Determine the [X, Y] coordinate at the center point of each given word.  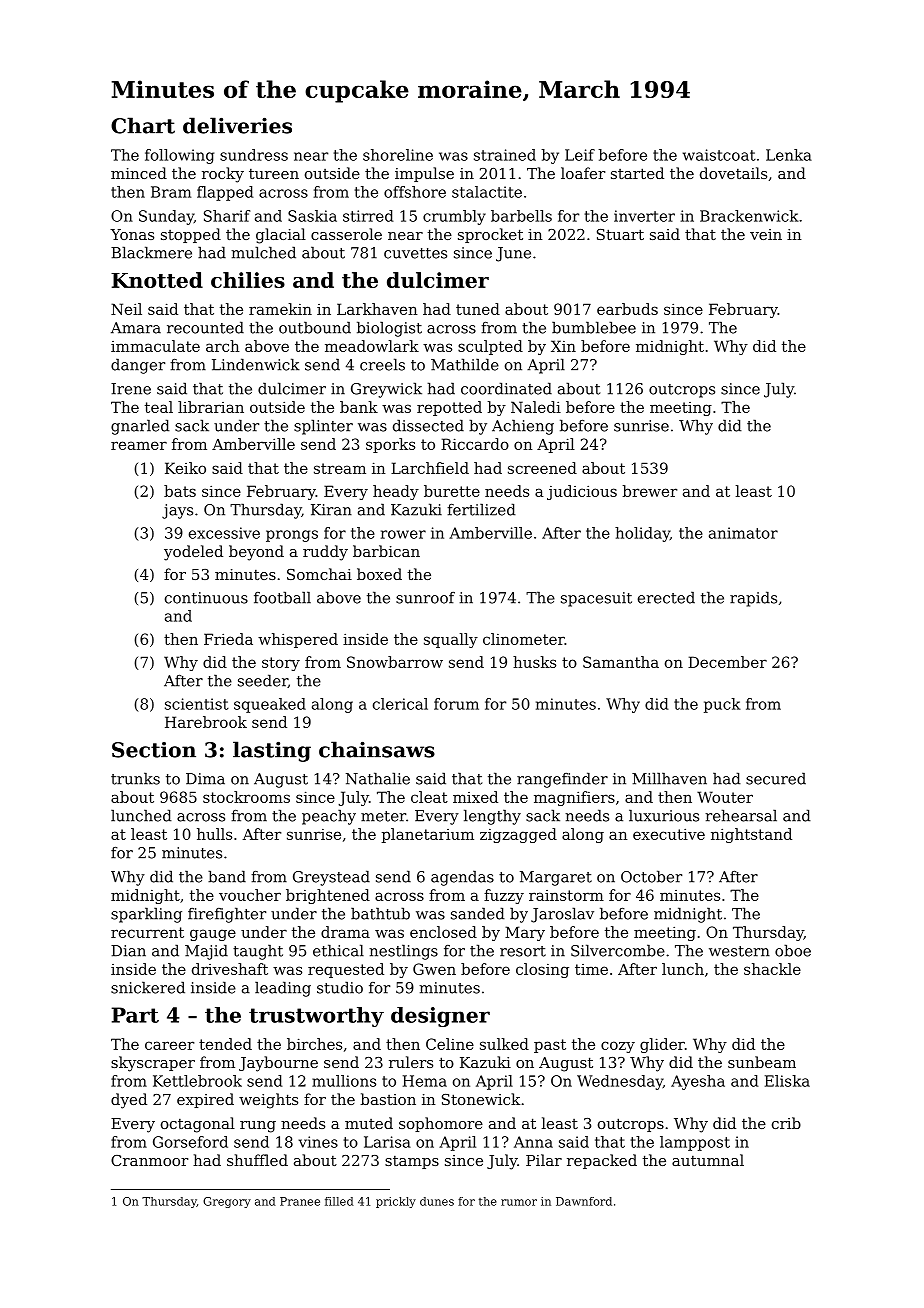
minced [139, 173]
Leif [580, 155]
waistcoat [719, 155]
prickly [396, 1202]
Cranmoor [149, 1160]
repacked [602, 1161]
